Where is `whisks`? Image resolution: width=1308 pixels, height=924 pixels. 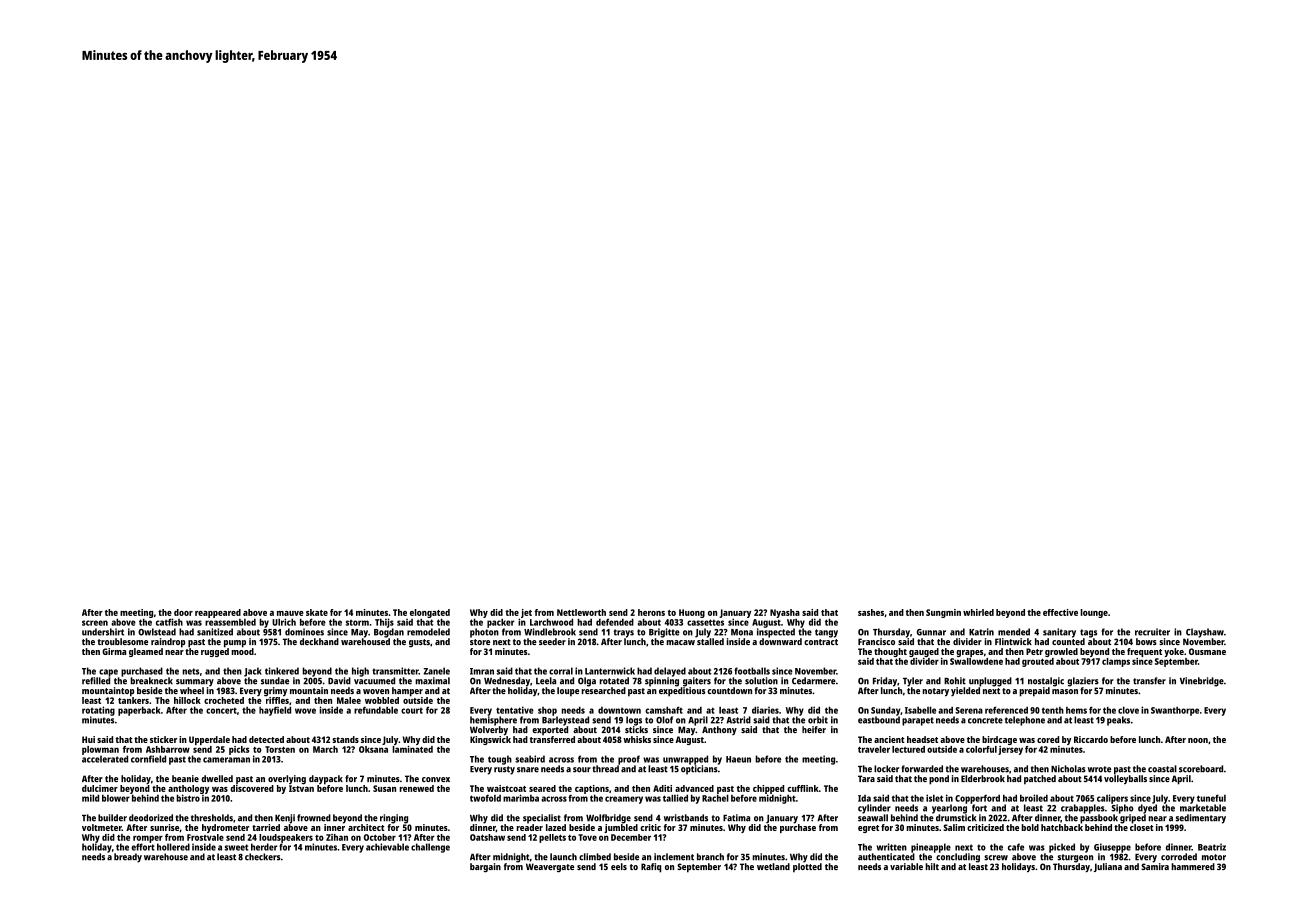 whisks is located at coordinates (637, 739).
